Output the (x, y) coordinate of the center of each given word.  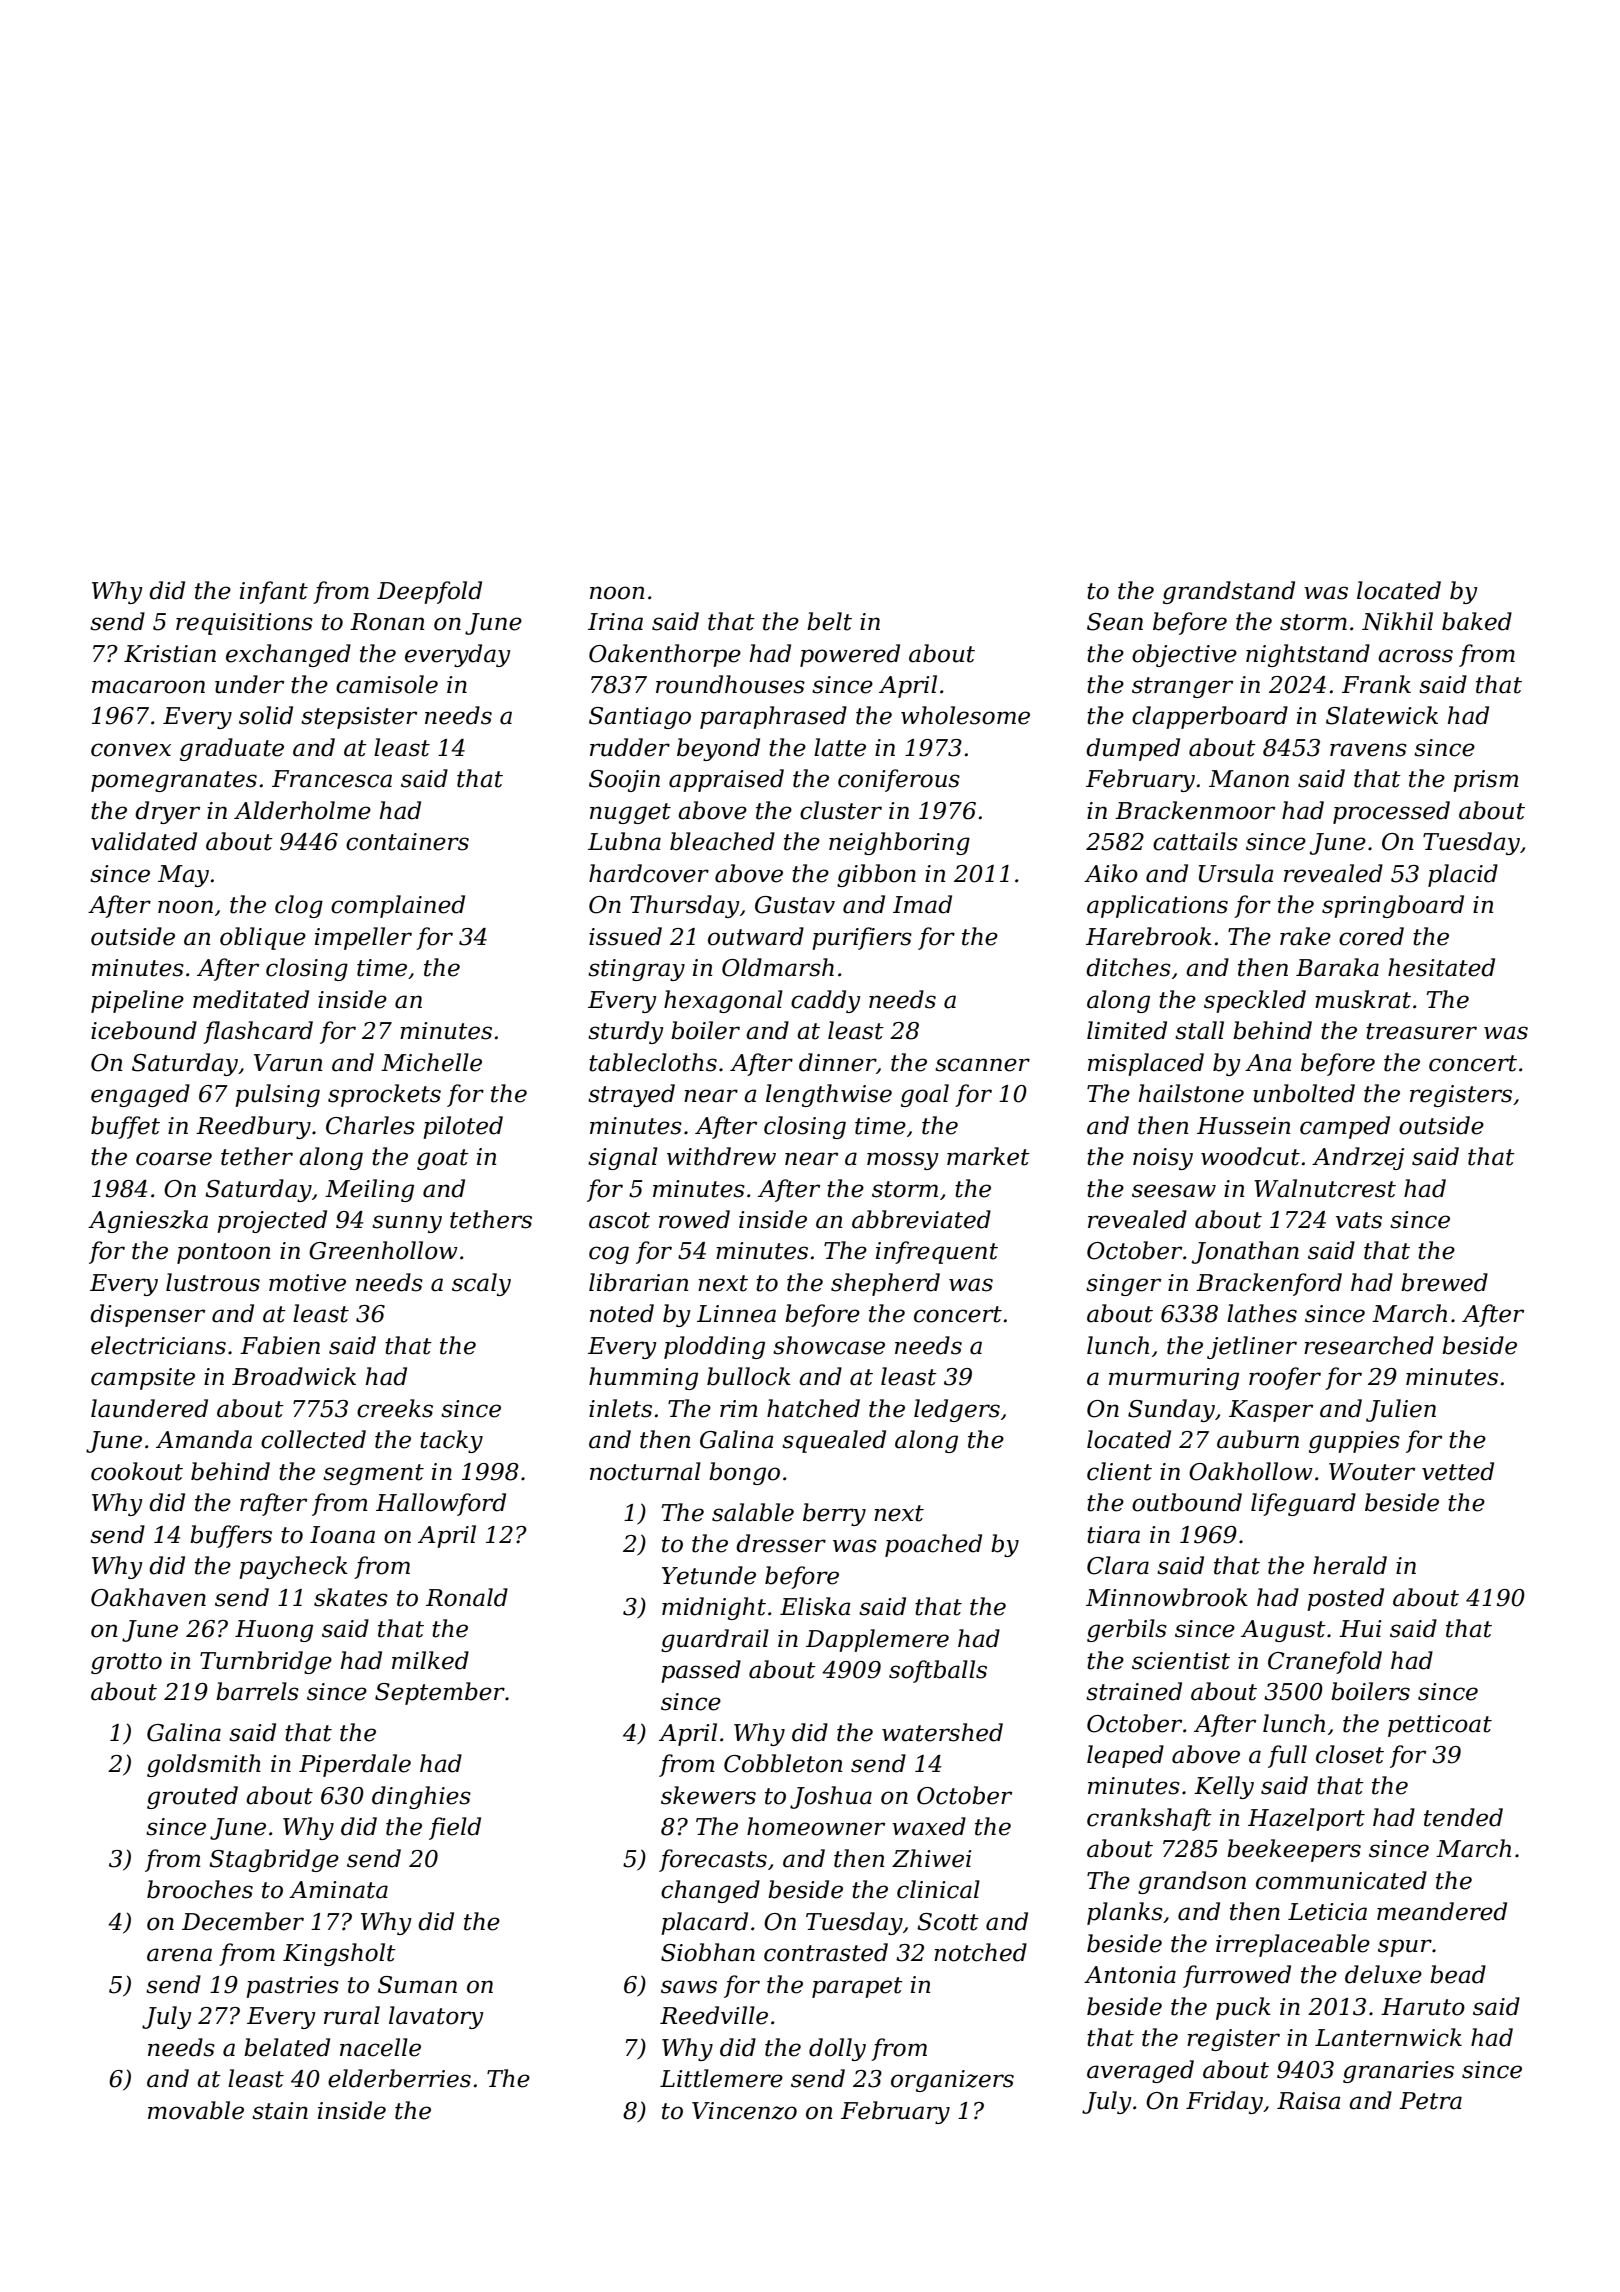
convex (131, 750)
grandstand (1229, 592)
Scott (948, 1922)
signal (623, 1158)
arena (179, 1955)
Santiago (640, 718)
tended (1463, 1817)
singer (1123, 1285)
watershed (942, 1732)
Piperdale (355, 1765)
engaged (140, 1095)
